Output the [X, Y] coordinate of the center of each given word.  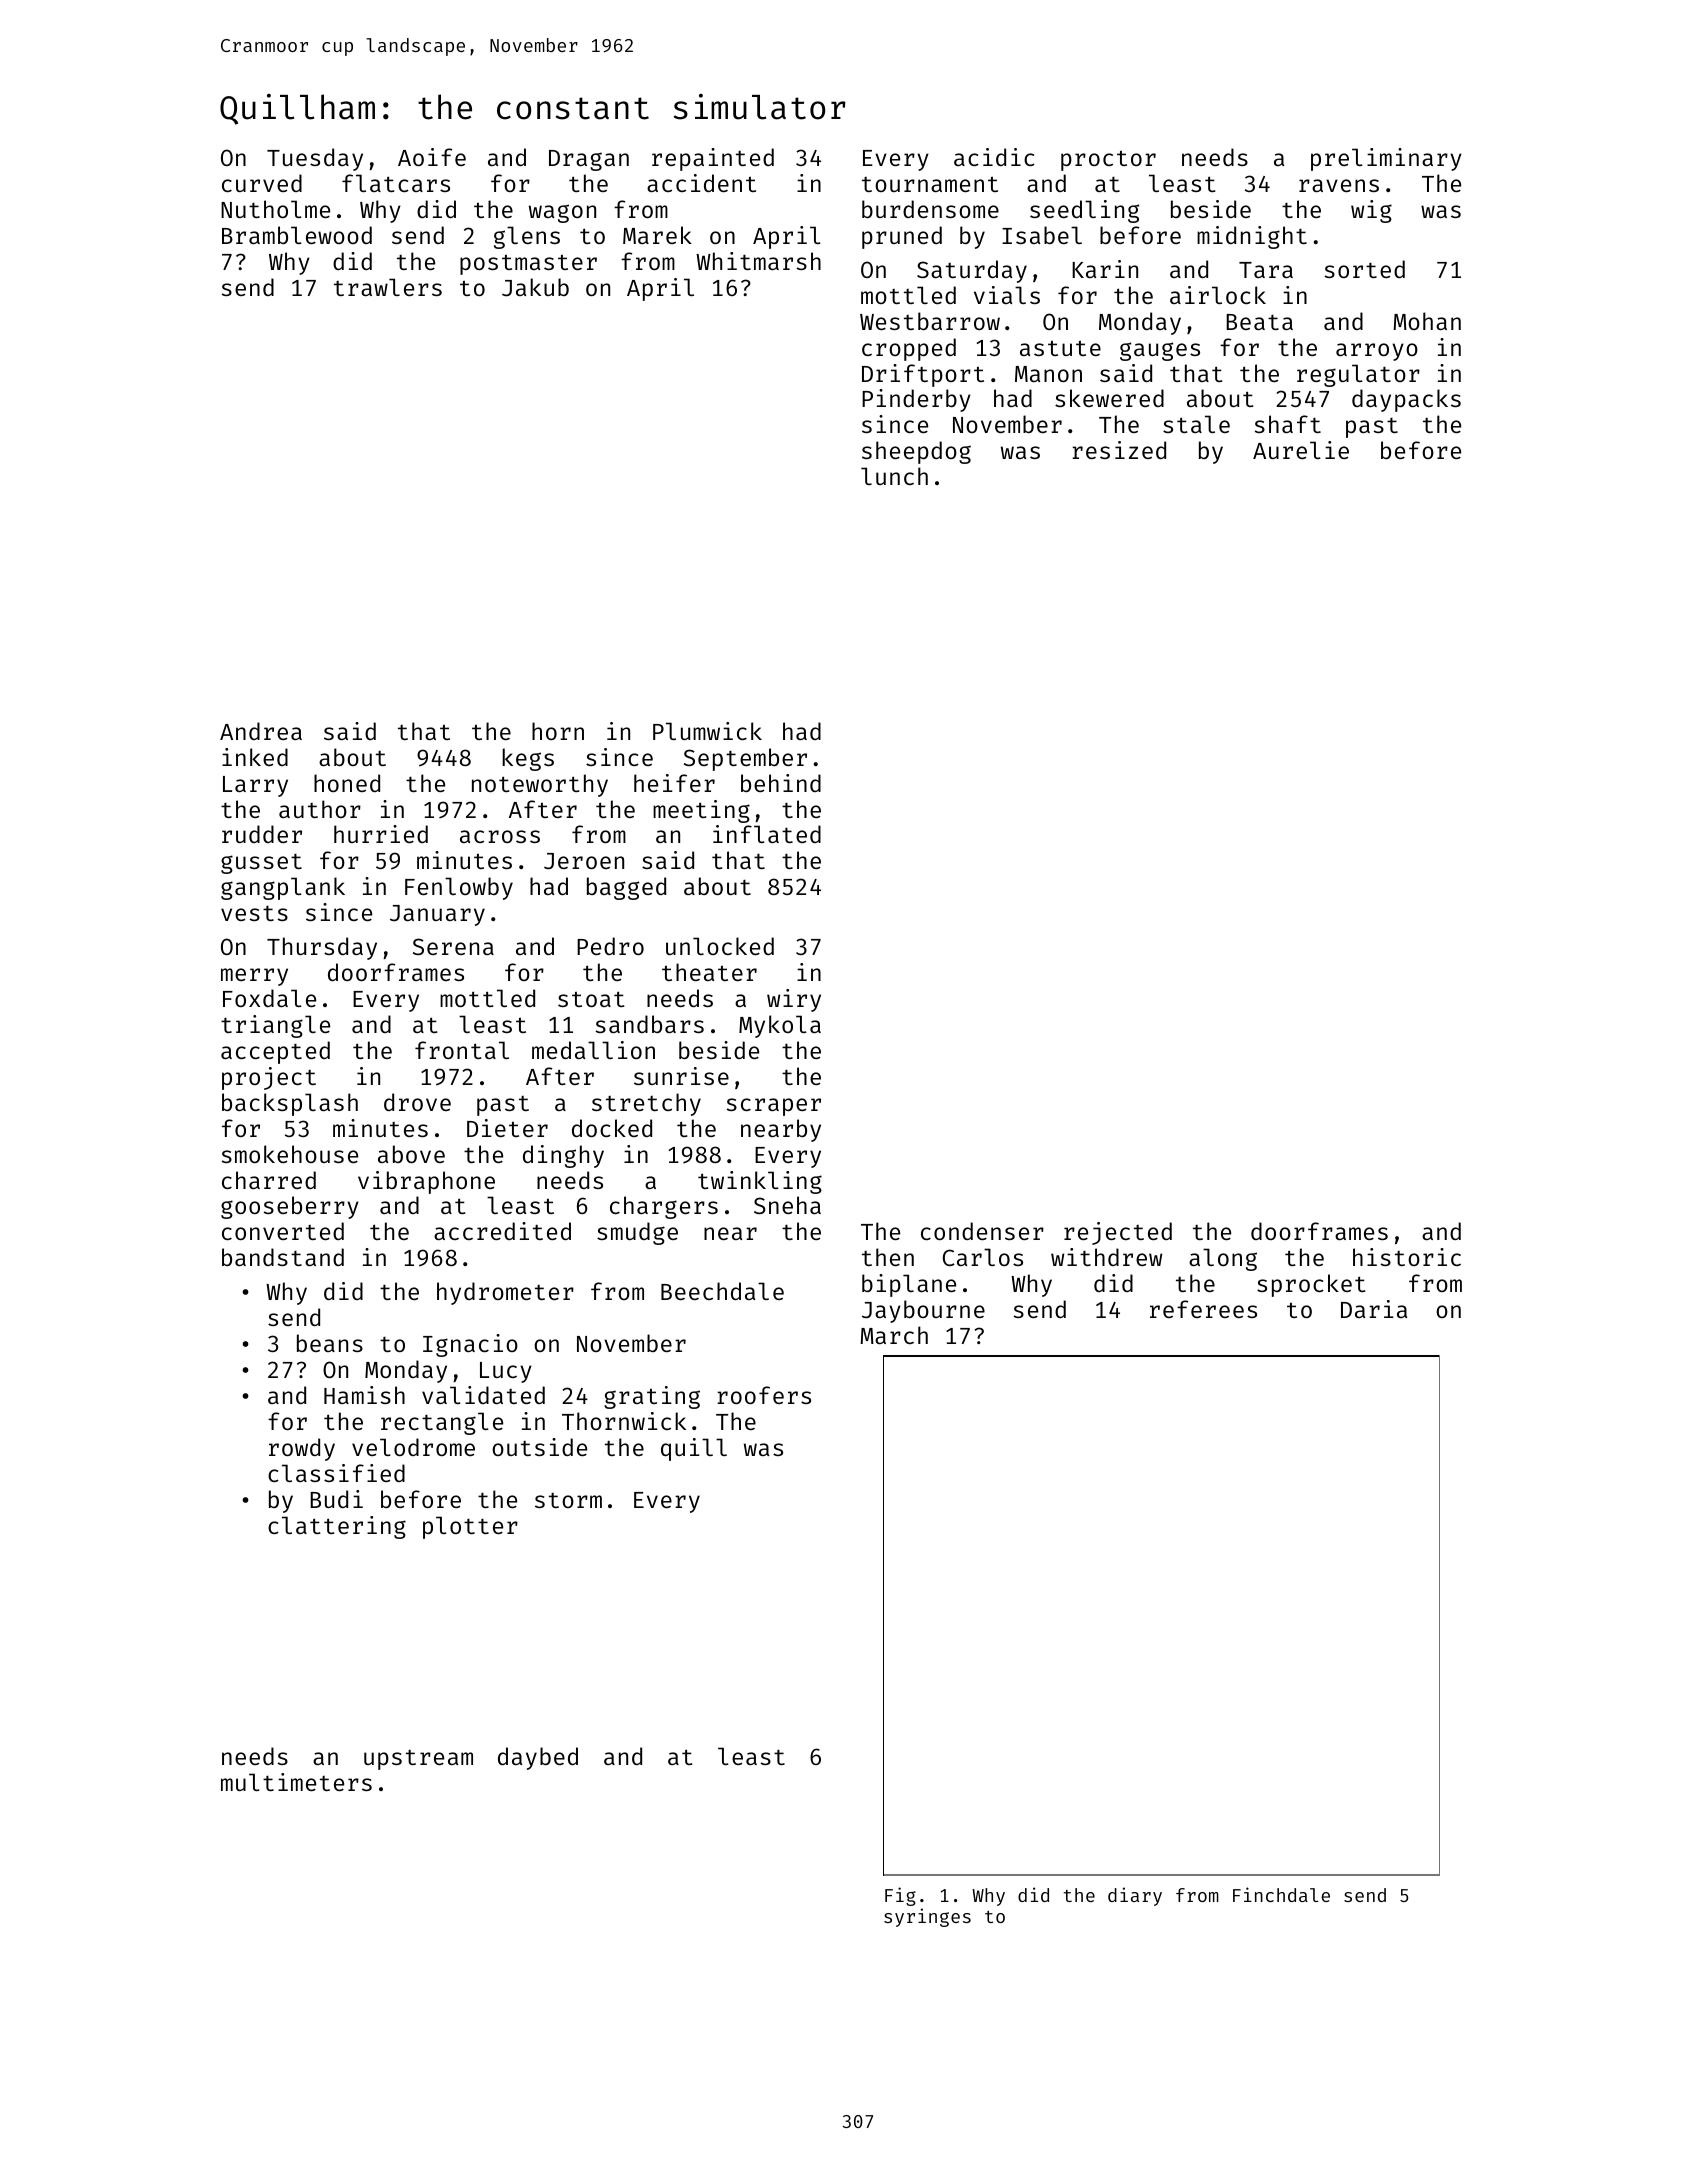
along [1223, 1259]
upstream [418, 1760]
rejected [1118, 1233]
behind [781, 783]
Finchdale [1281, 1894]
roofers [764, 1395]
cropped [909, 349]
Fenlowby [459, 888]
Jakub [535, 287]
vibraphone [426, 1182]
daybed [538, 1758]
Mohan [1427, 321]
